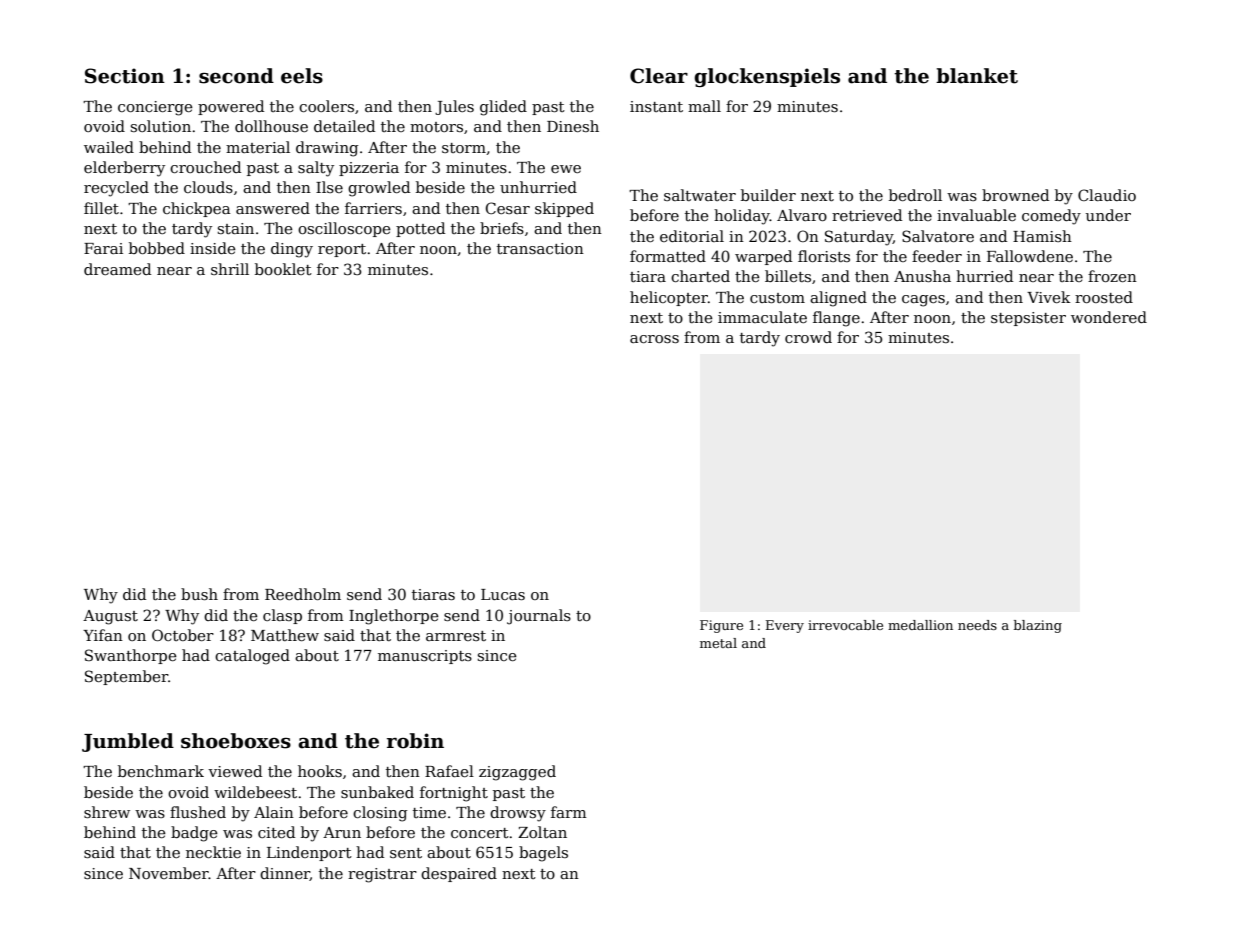 The width and height of the screenshot is (1233, 952). What do you see at coordinates (802, 215) in the screenshot?
I see `Alvaro` at bounding box center [802, 215].
